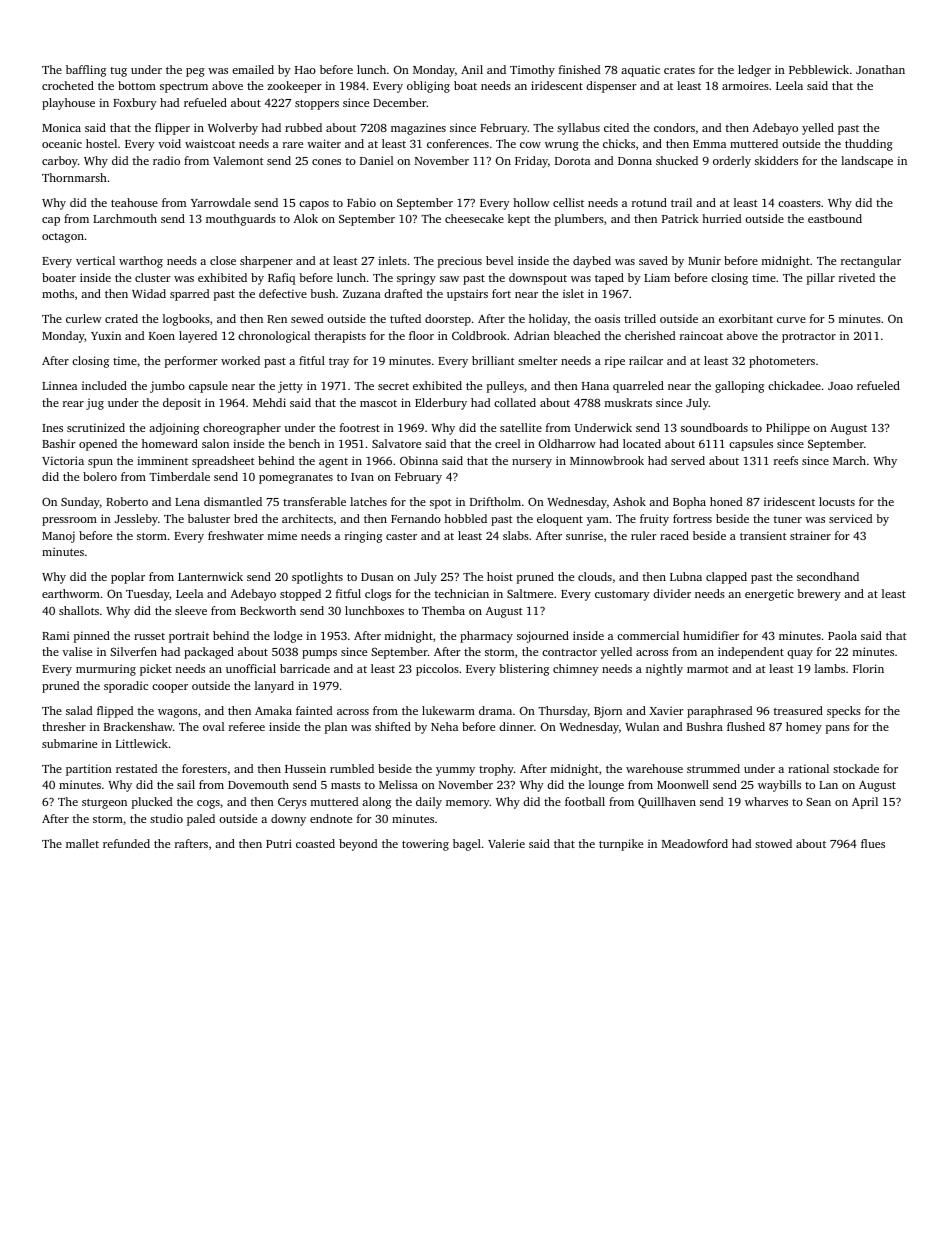 Image resolution: width=952 pixels, height=1233 pixels. I want to click on refunded, so click(126, 843).
